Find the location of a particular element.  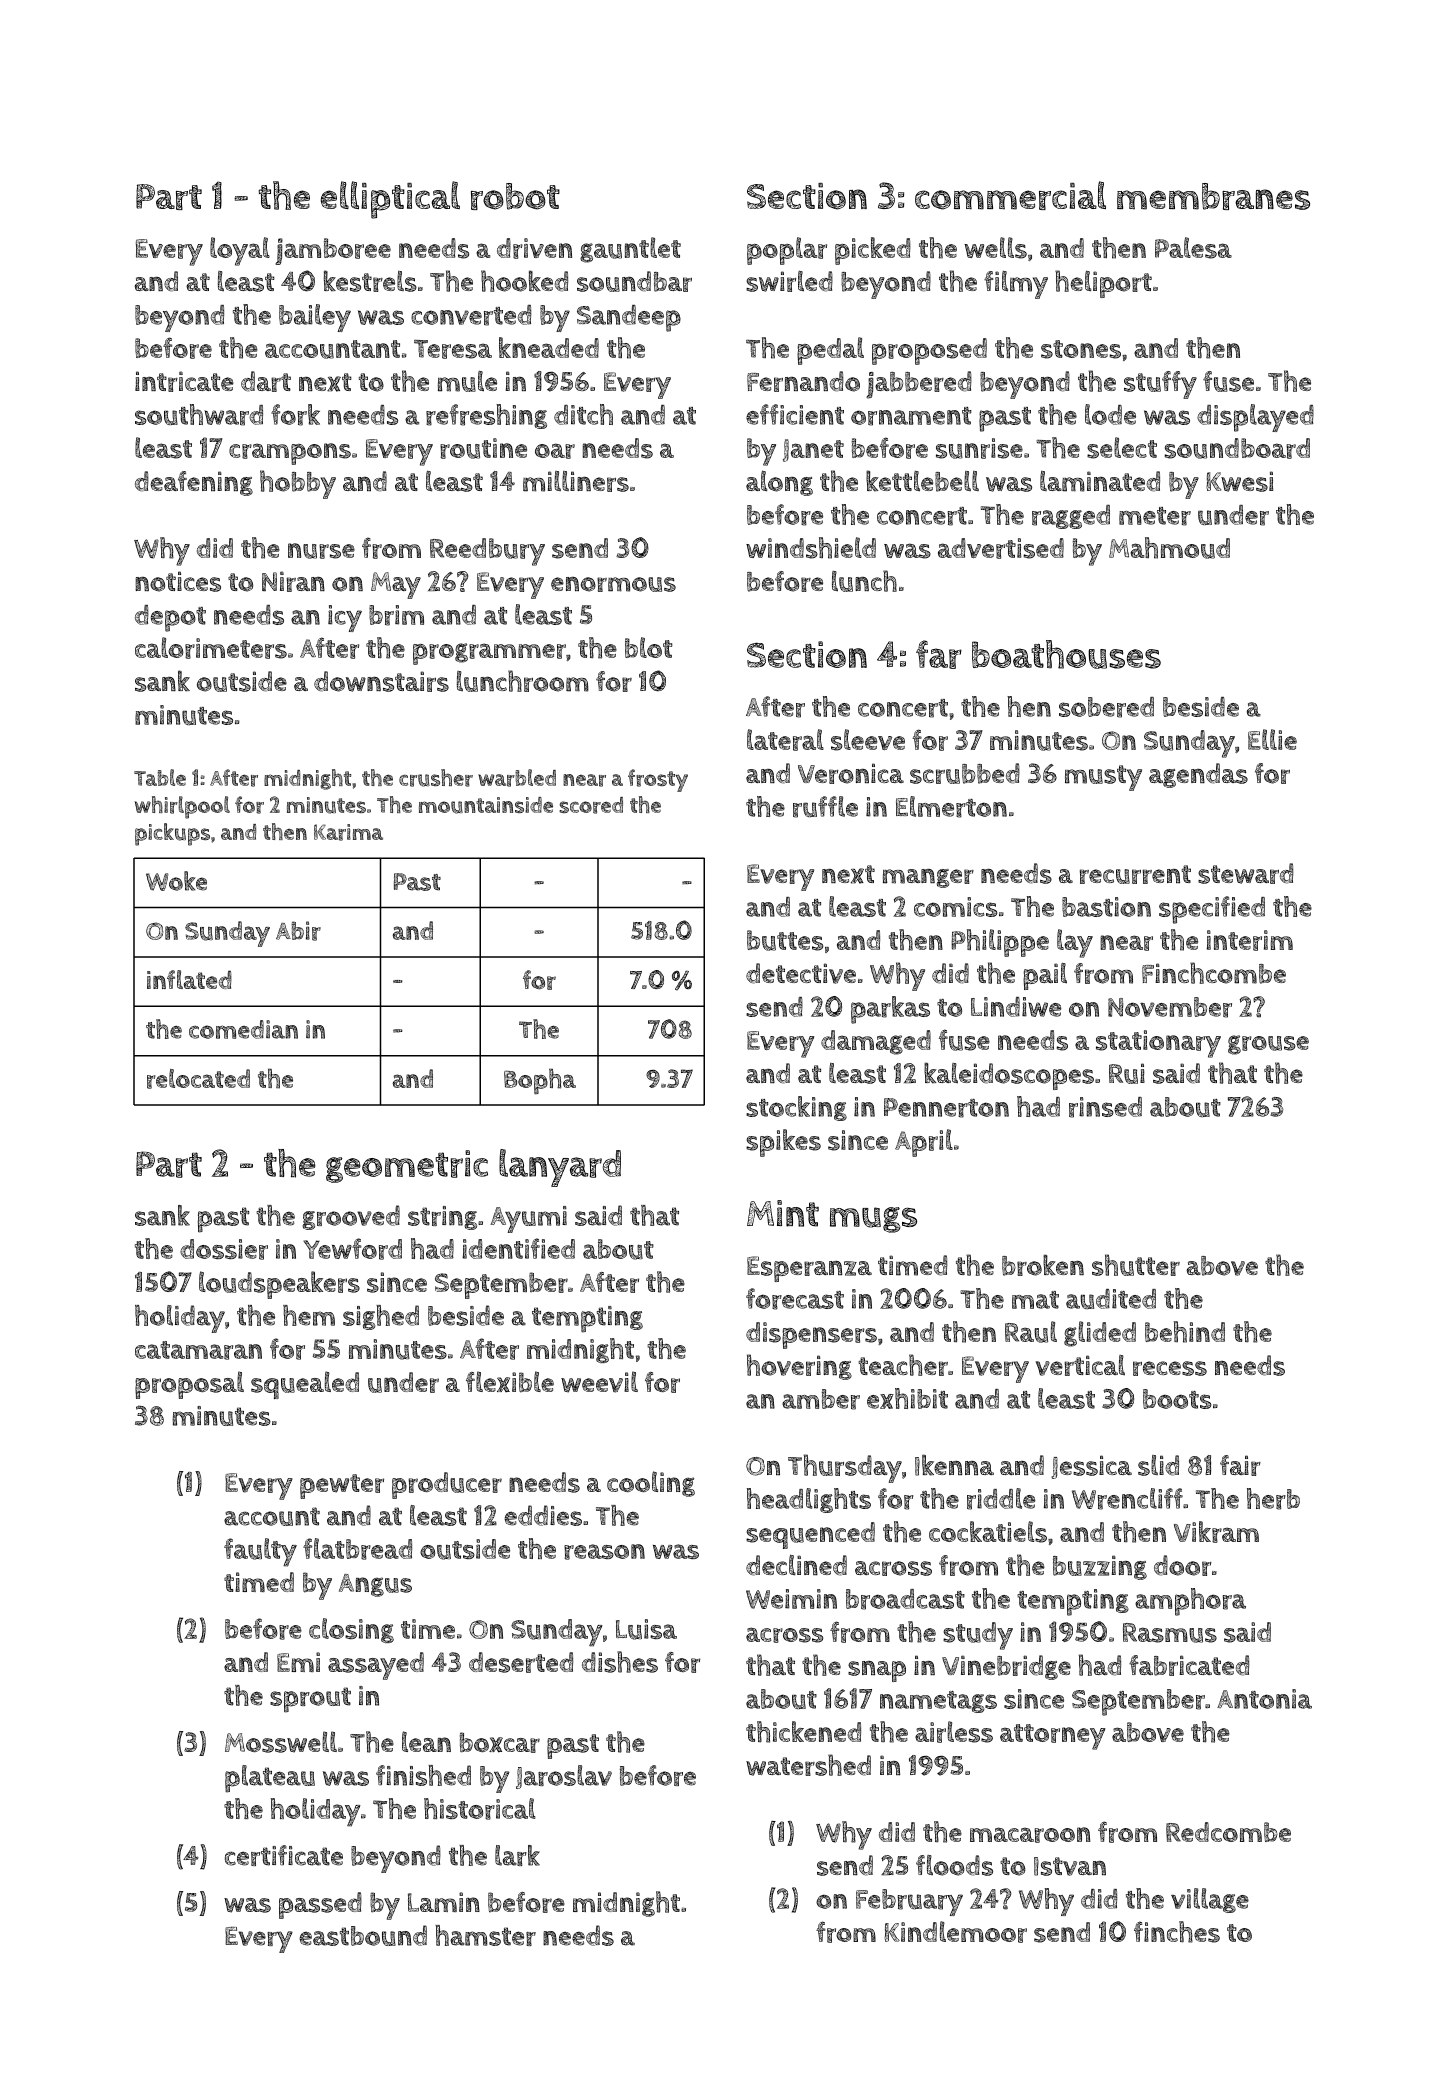

frosty is located at coordinates (658, 780).
